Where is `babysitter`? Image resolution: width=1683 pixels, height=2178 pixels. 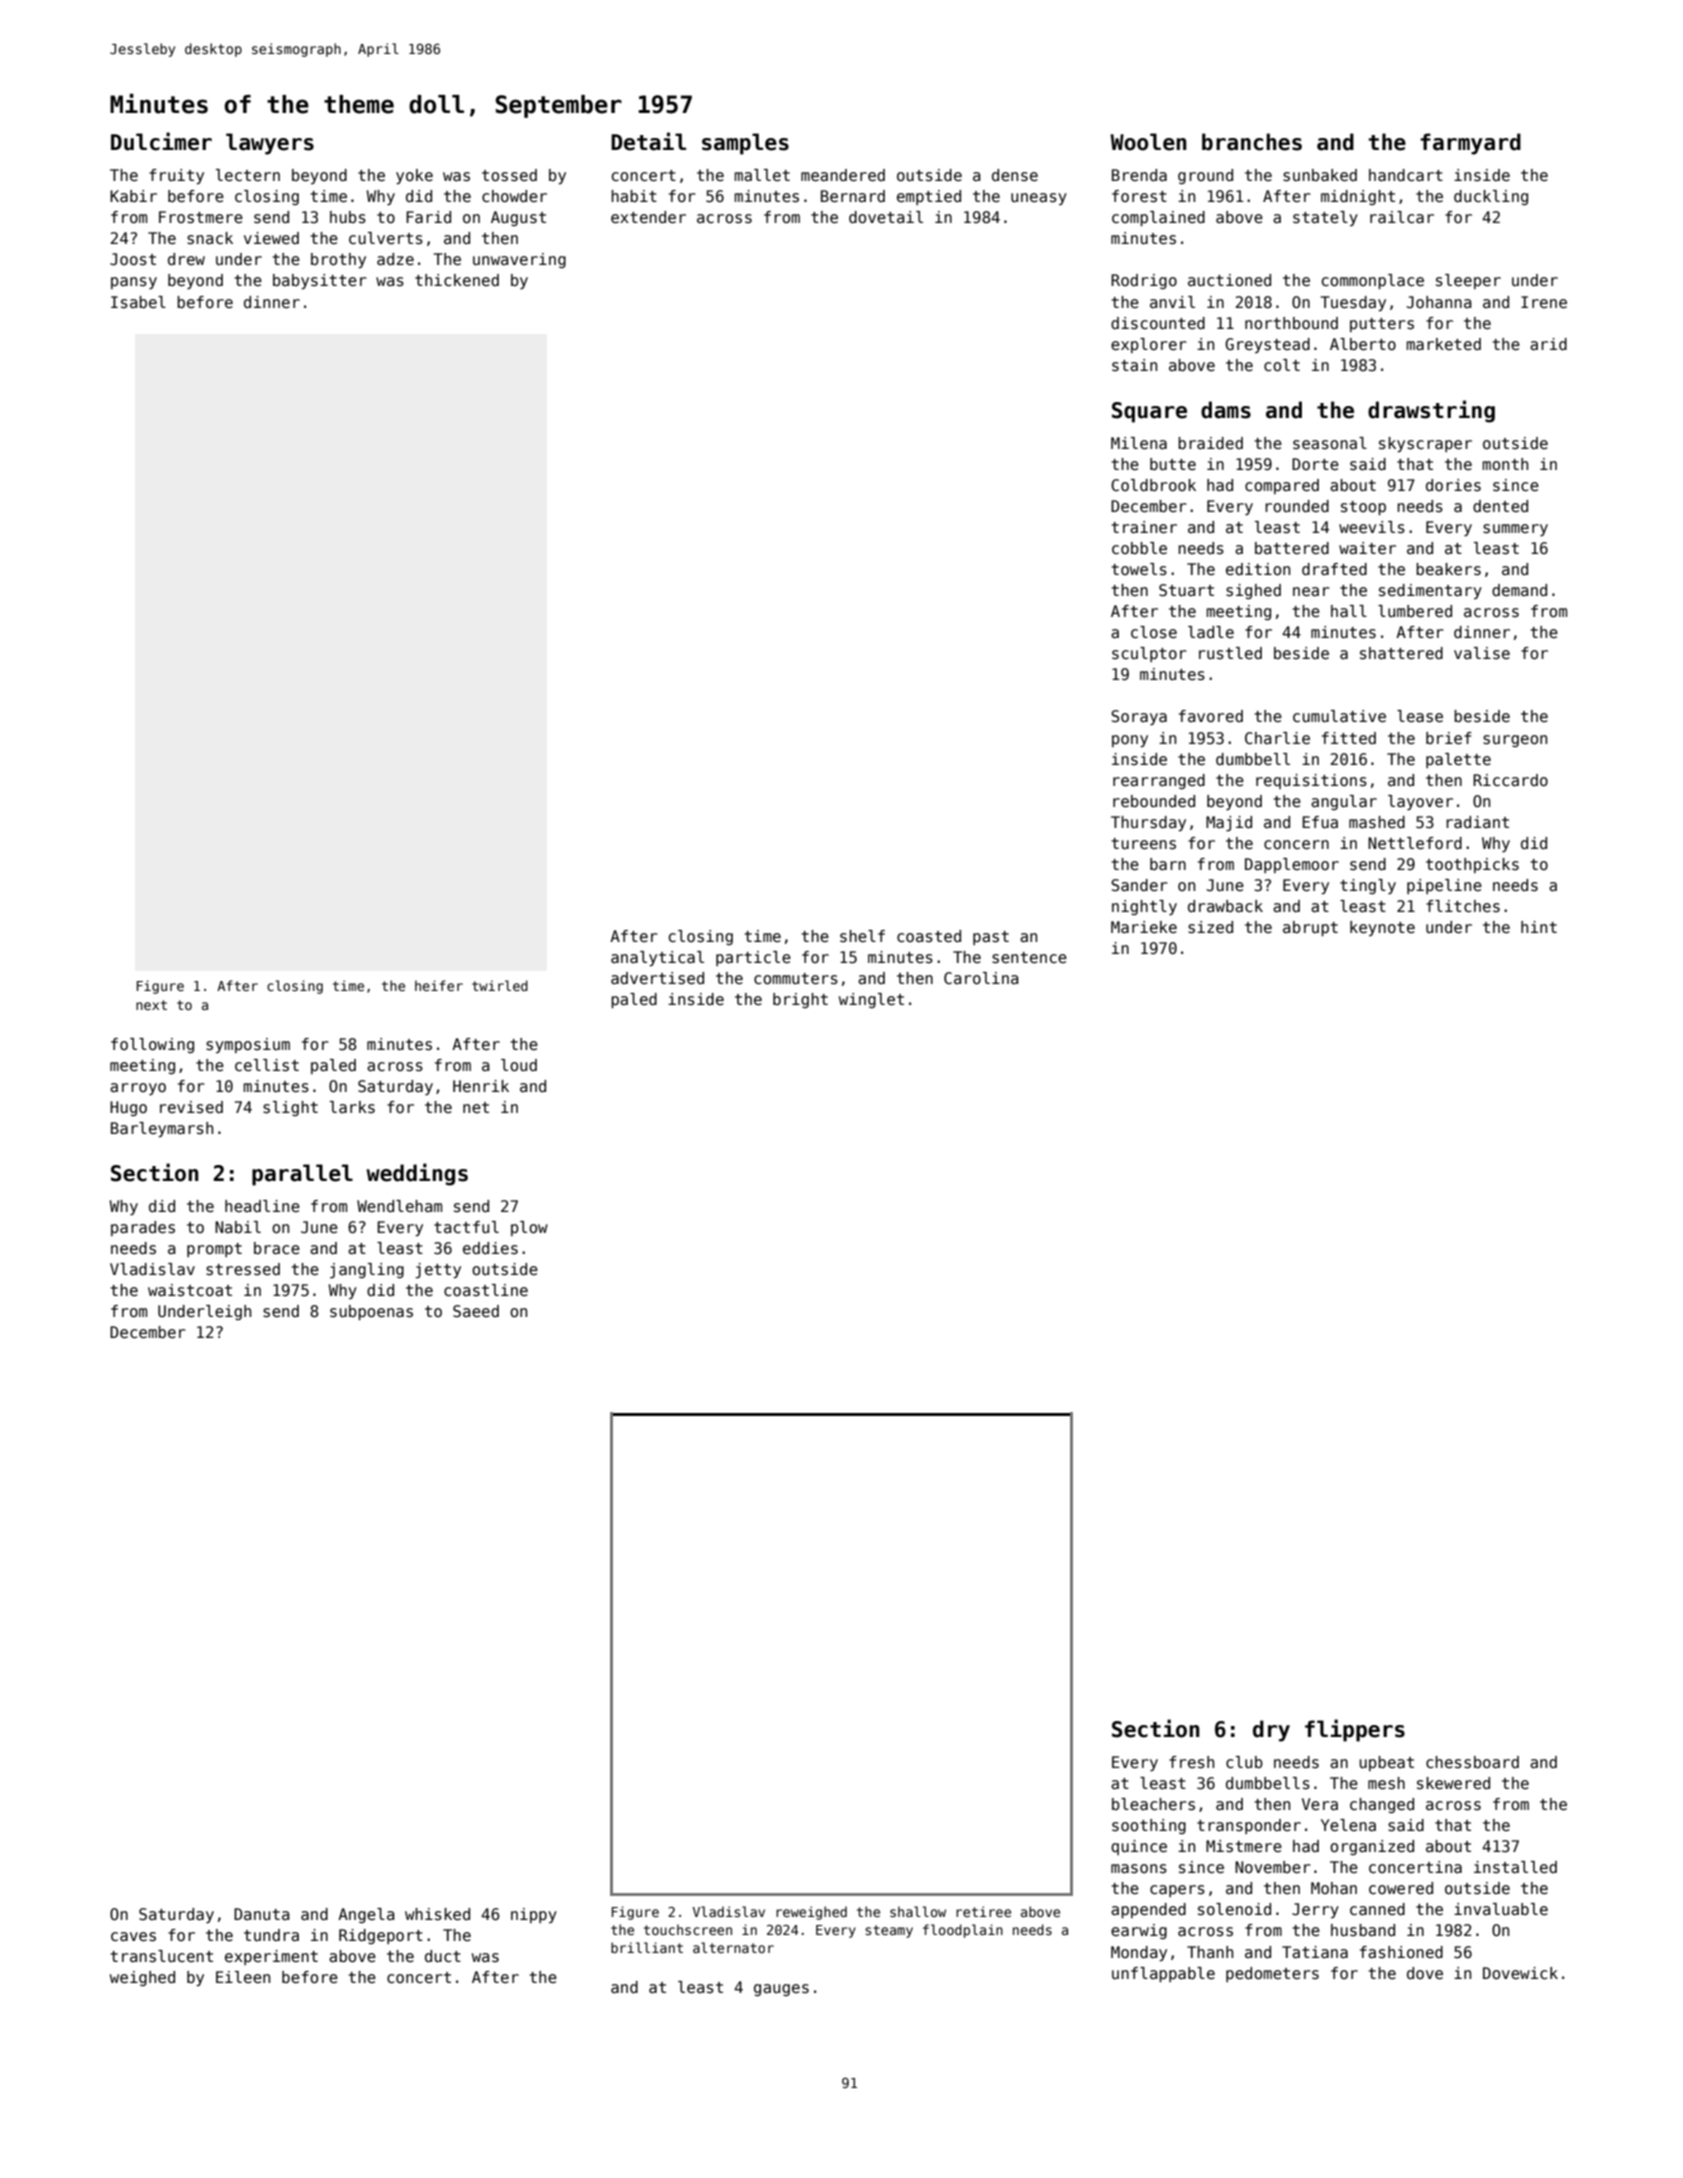 babysitter is located at coordinates (320, 281).
